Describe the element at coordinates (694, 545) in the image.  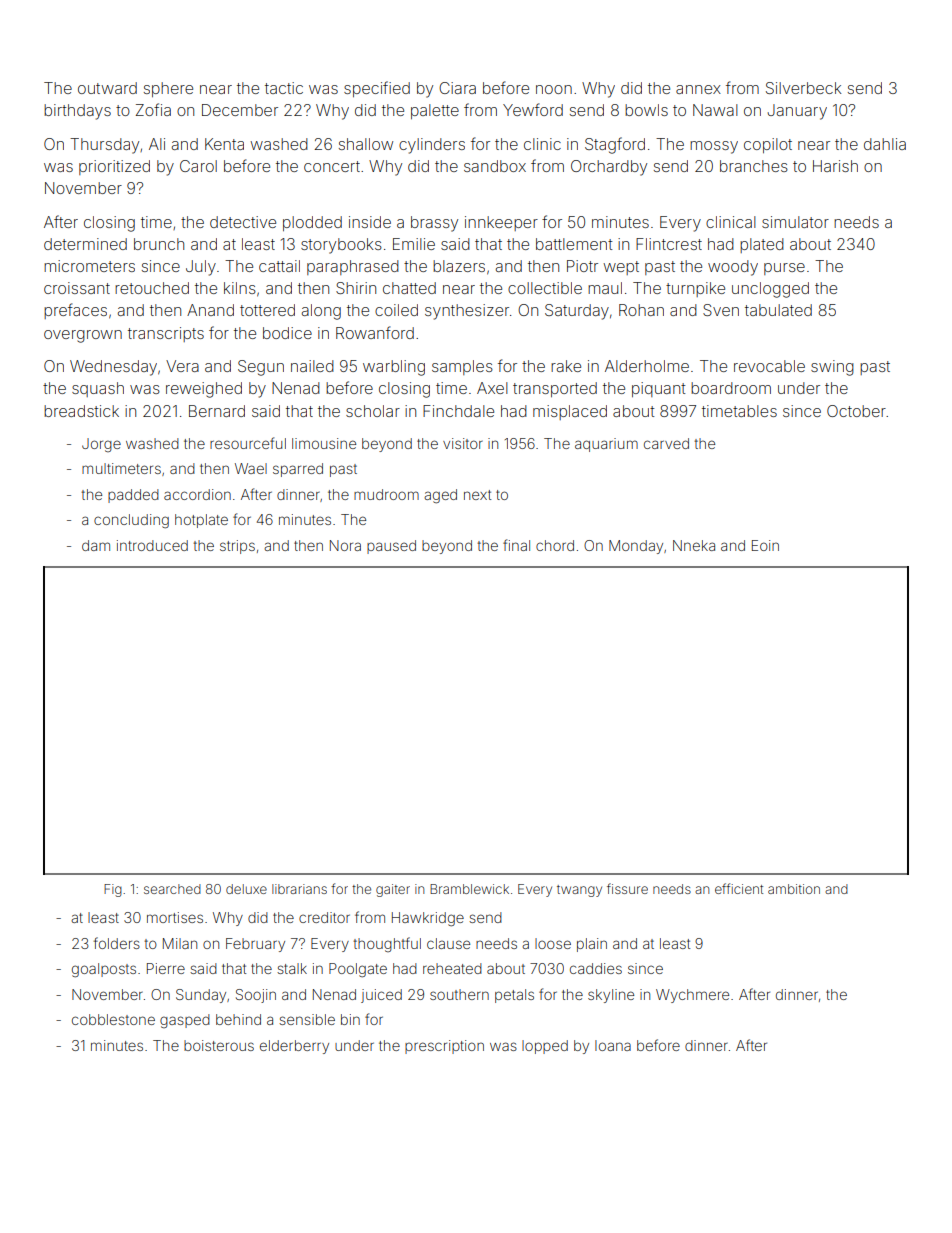
I see `Nneka` at that location.
